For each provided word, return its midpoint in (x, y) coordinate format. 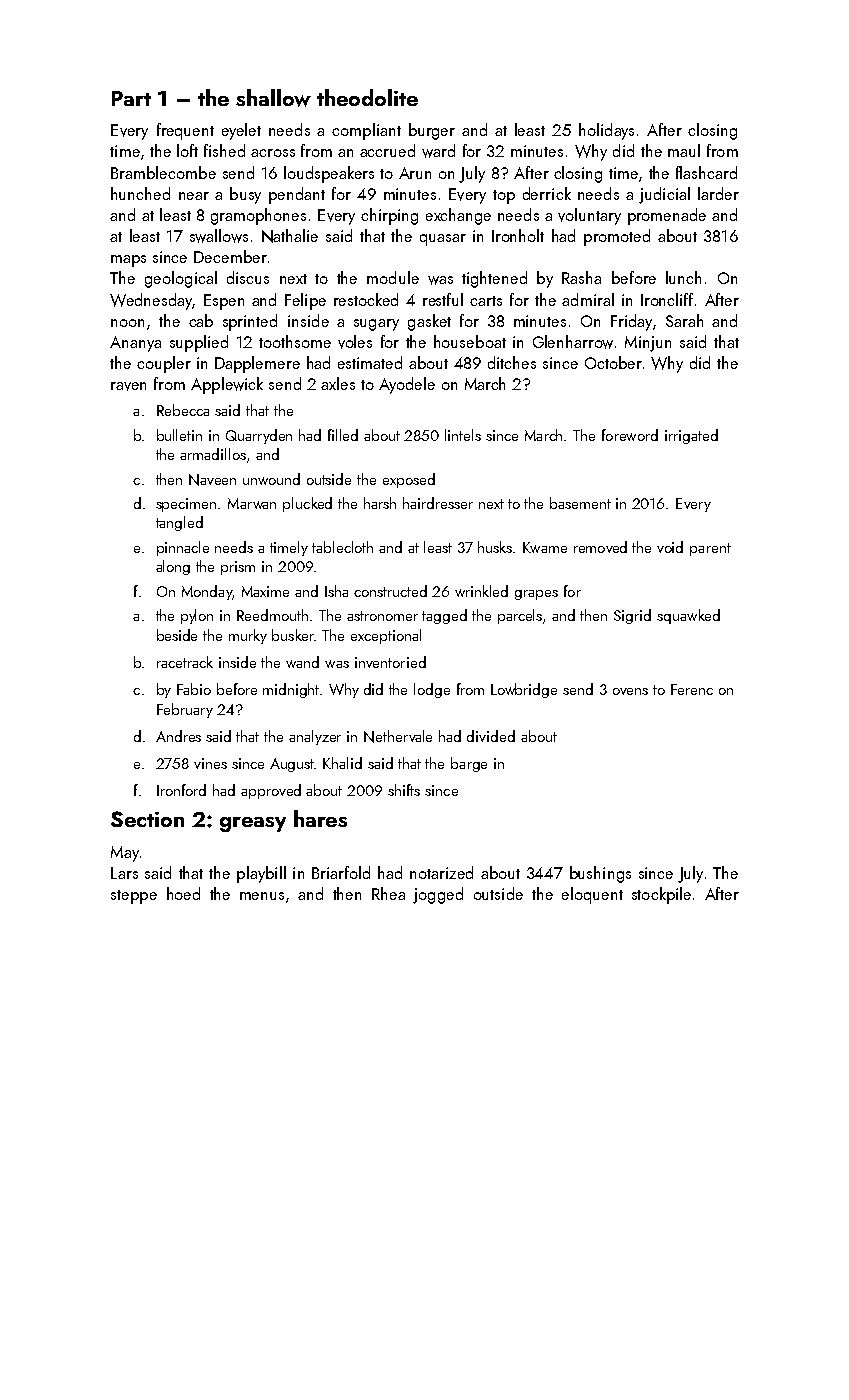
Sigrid (632, 616)
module (393, 277)
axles (338, 383)
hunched (140, 193)
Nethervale (398, 736)
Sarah (684, 320)
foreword (630, 435)
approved (271, 791)
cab (201, 320)
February (185, 710)
